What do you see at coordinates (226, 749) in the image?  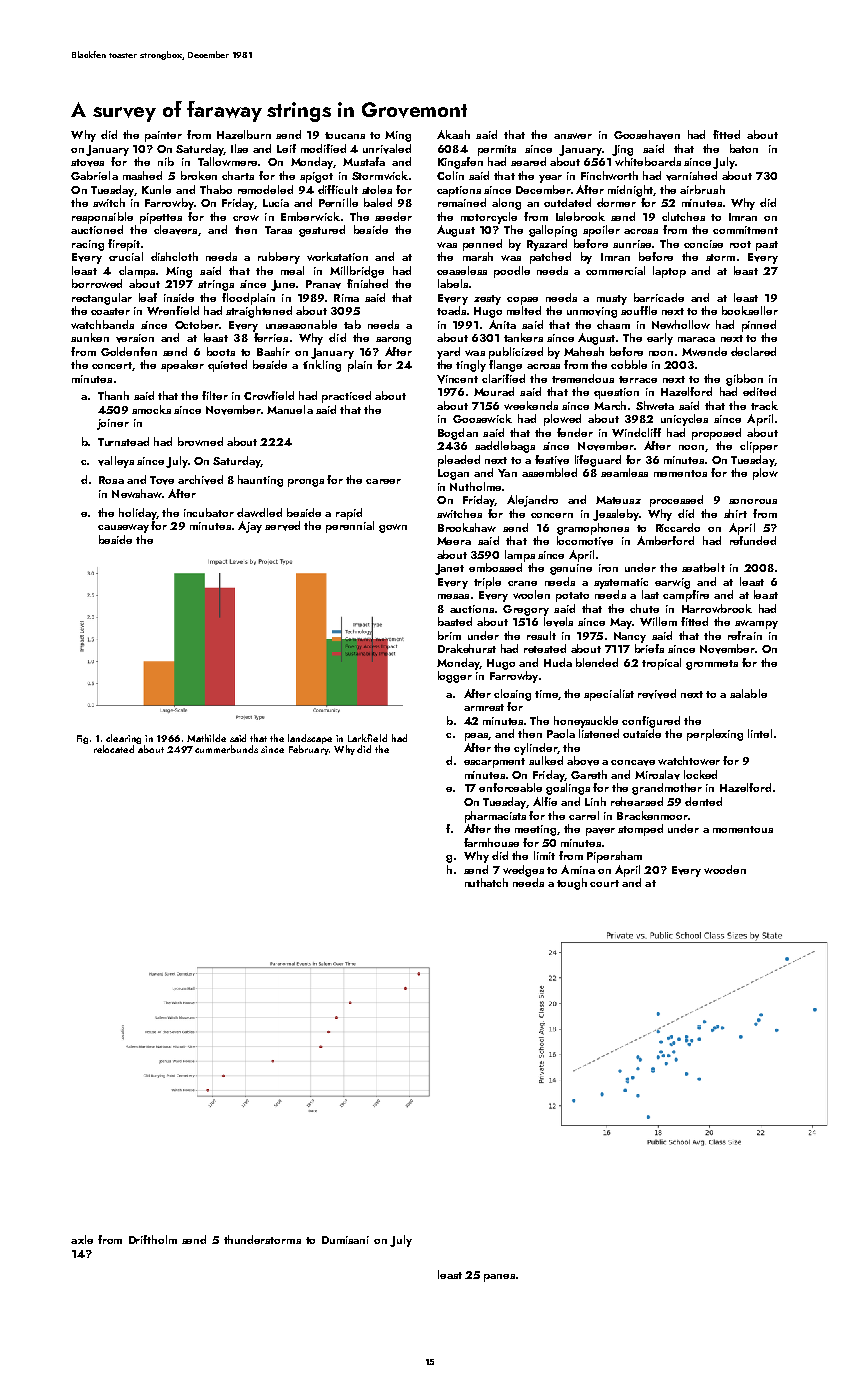 I see `cummerbunds` at bounding box center [226, 749].
